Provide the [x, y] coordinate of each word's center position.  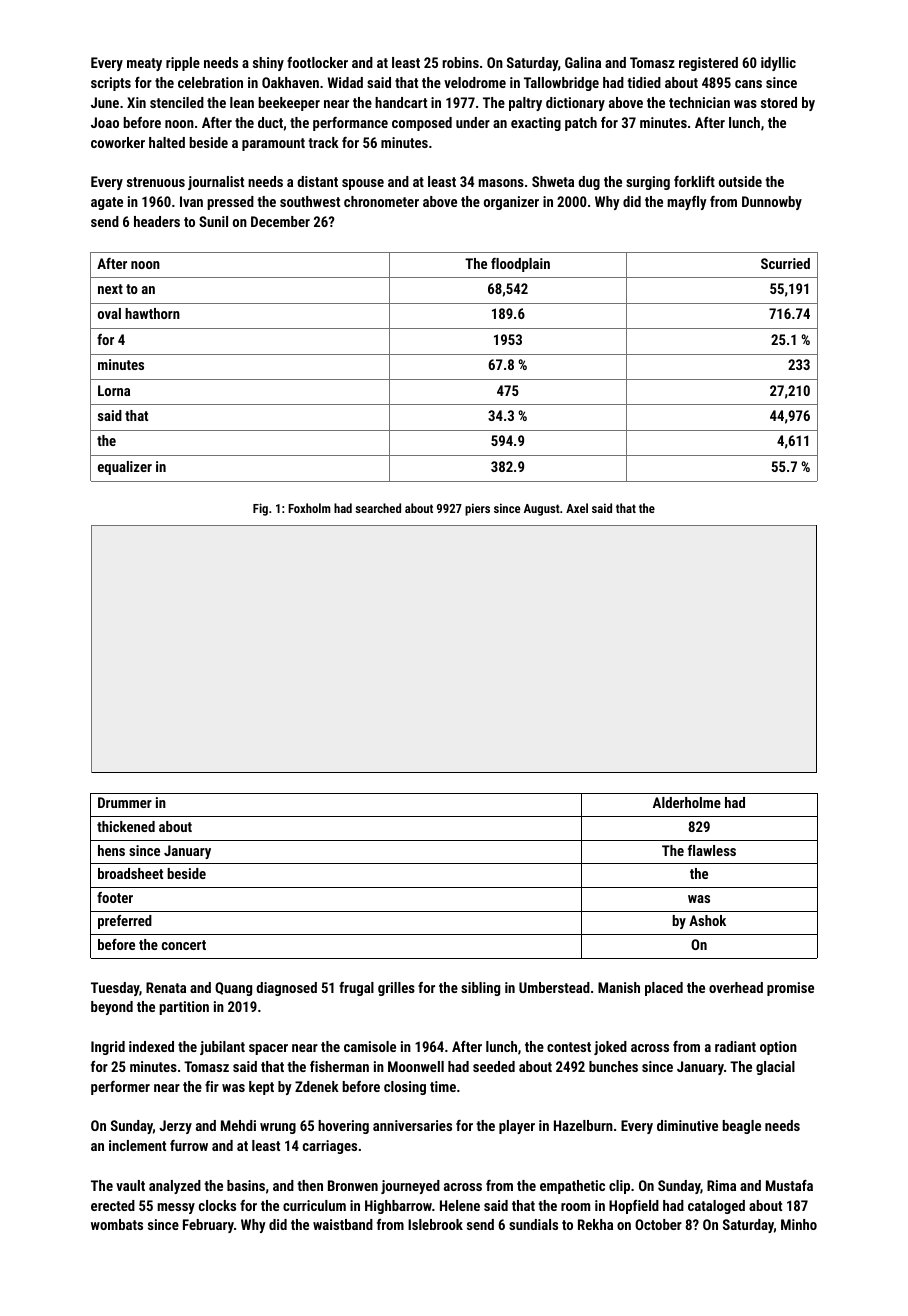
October [658, 1224]
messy [176, 1208]
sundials [533, 1224]
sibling [480, 989]
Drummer [125, 802]
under [473, 122]
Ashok [707, 920]
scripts [111, 84]
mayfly [687, 203]
